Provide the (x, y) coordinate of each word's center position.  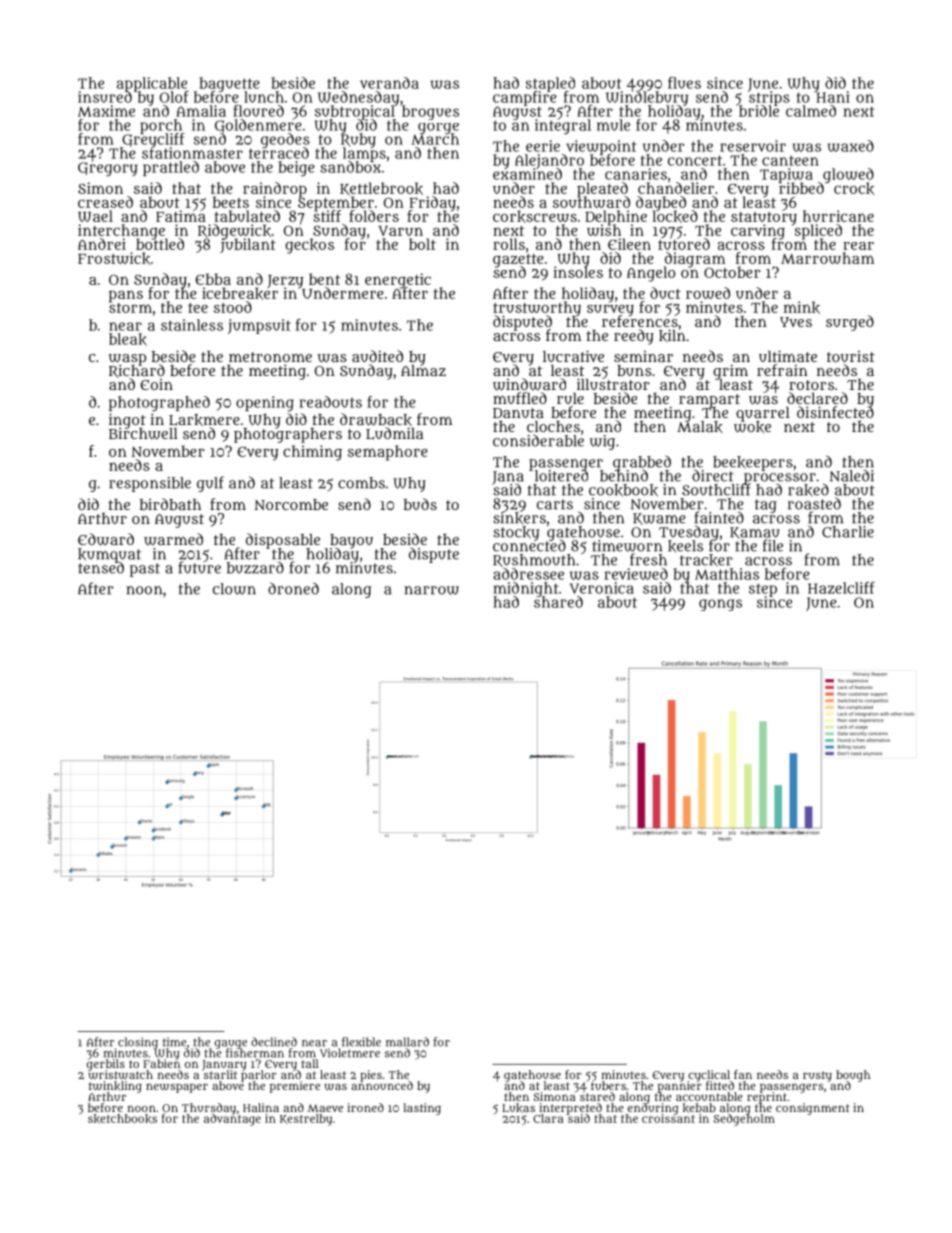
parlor (258, 1076)
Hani (833, 97)
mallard (407, 1042)
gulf (210, 484)
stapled (550, 84)
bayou (351, 541)
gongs (720, 605)
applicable (152, 84)
